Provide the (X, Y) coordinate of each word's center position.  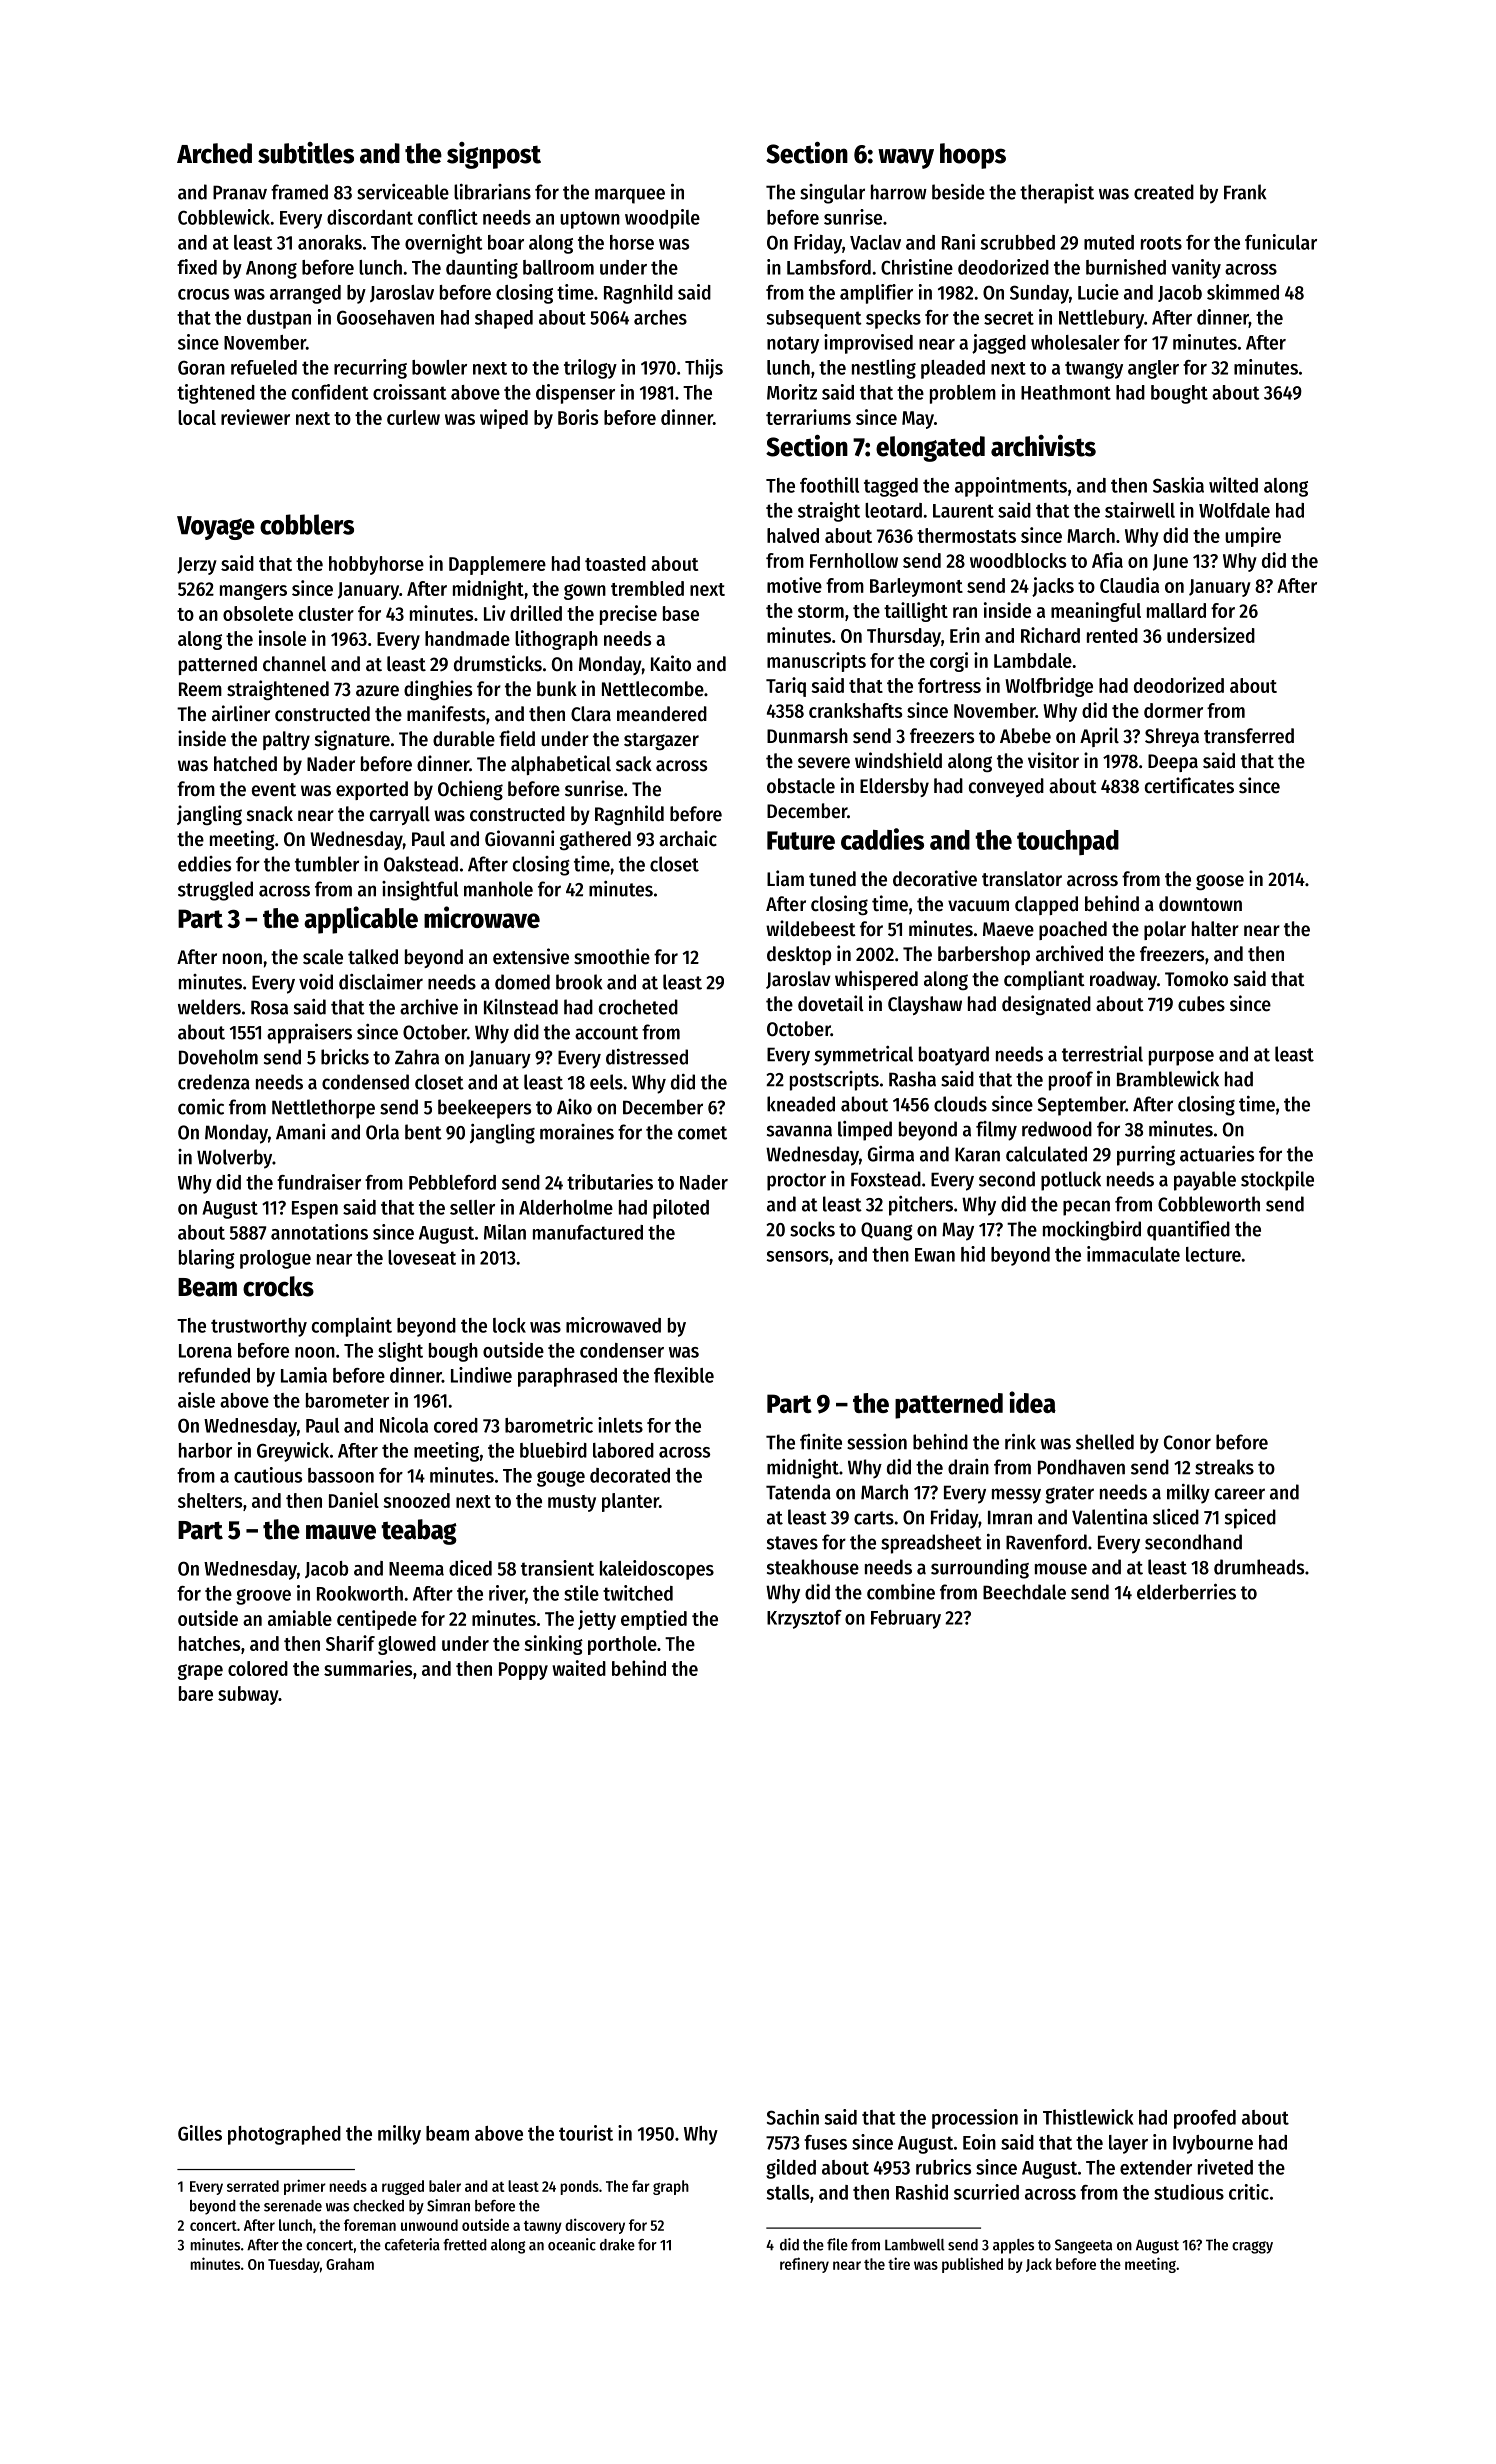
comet (702, 1133)
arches (660, 317)
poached (1073, 930)
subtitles (306, 153)
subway (248, 1695)
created (1164, 192)
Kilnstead (521, 1007)
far (641, 2186)
